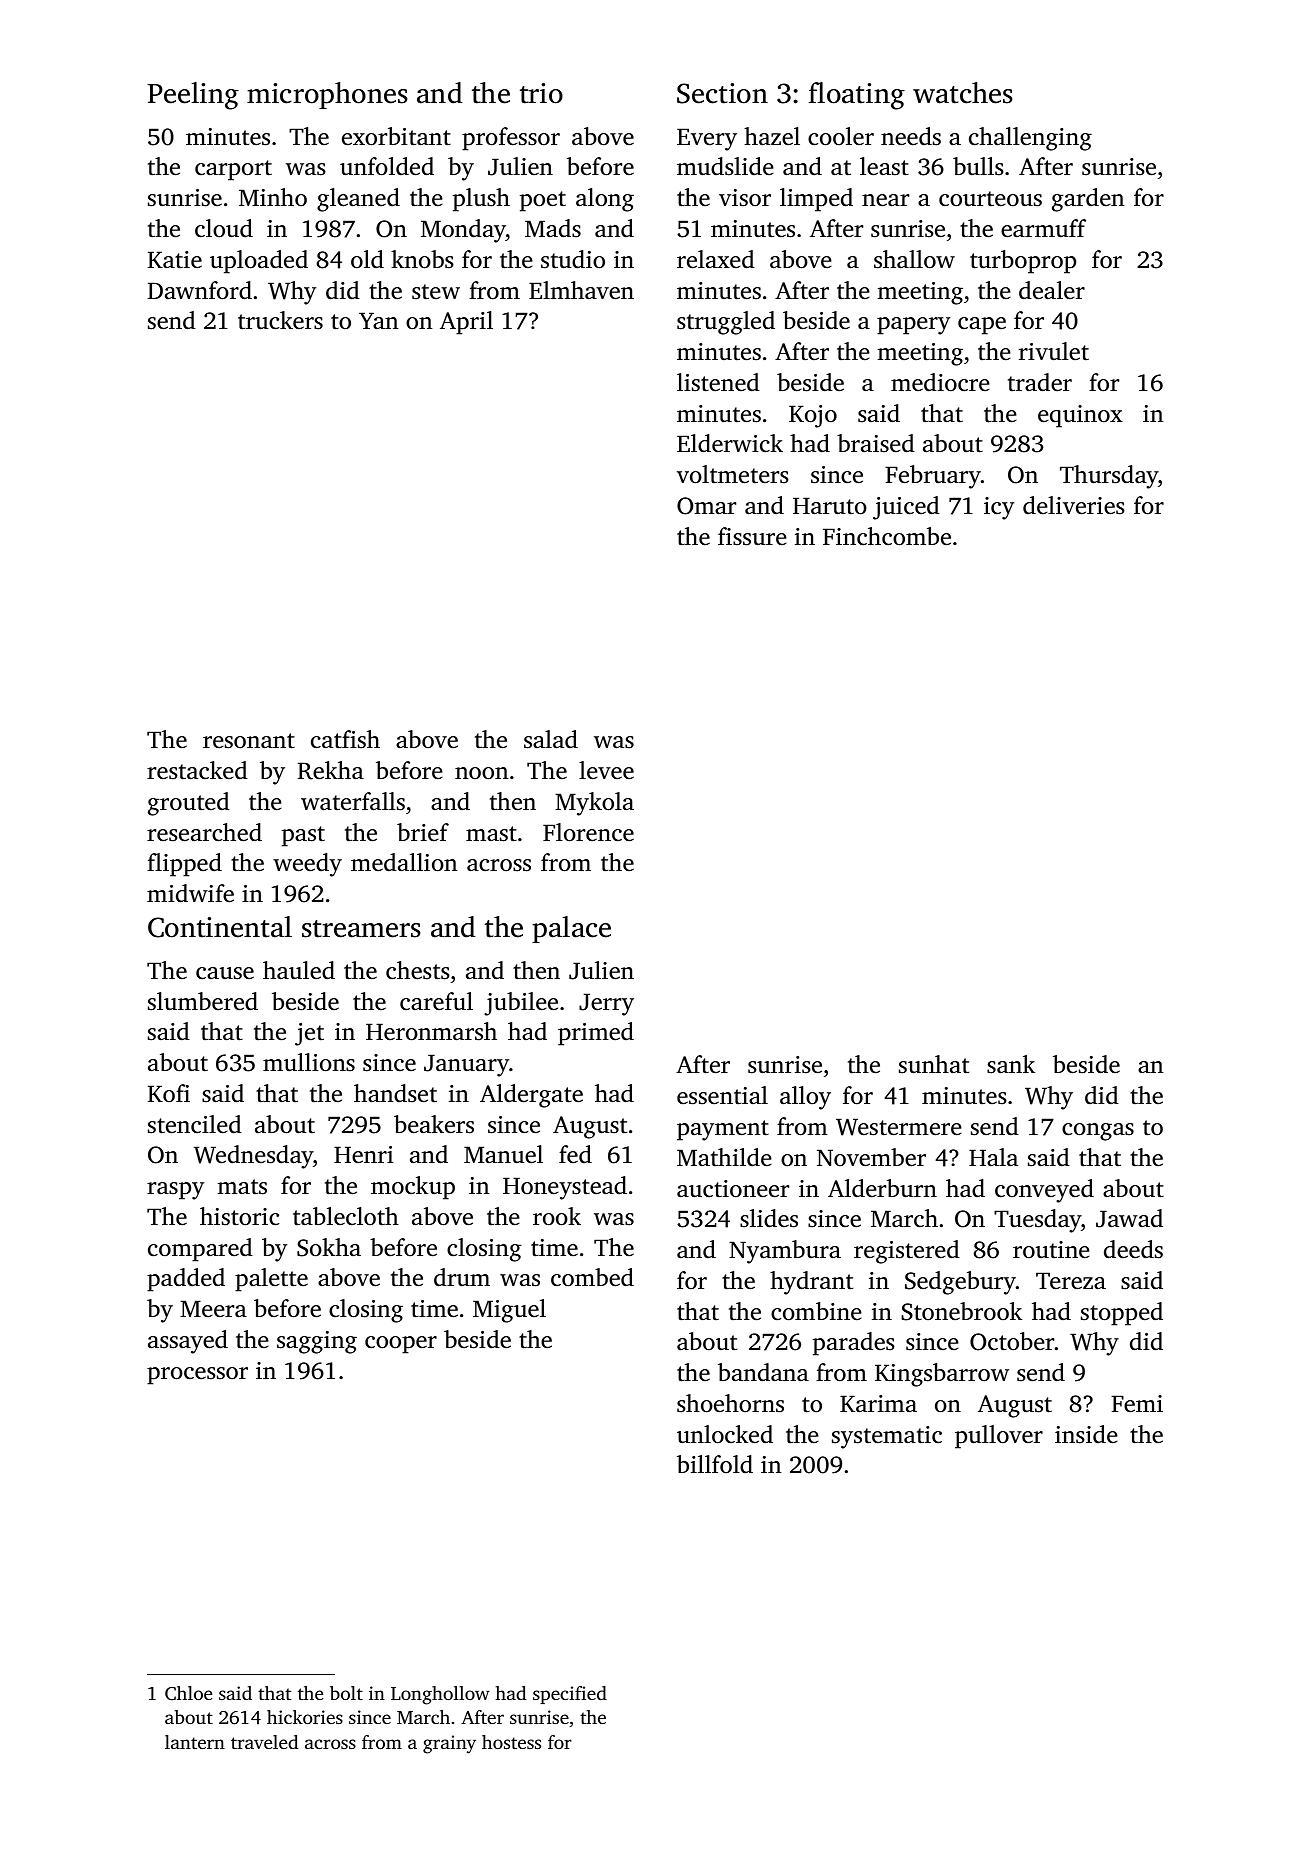 The width and height of the image is (1311, 1854). What do you see at coordinates (249, 741) in the image?
I see `resonant` at bounding box center [249, 741].
